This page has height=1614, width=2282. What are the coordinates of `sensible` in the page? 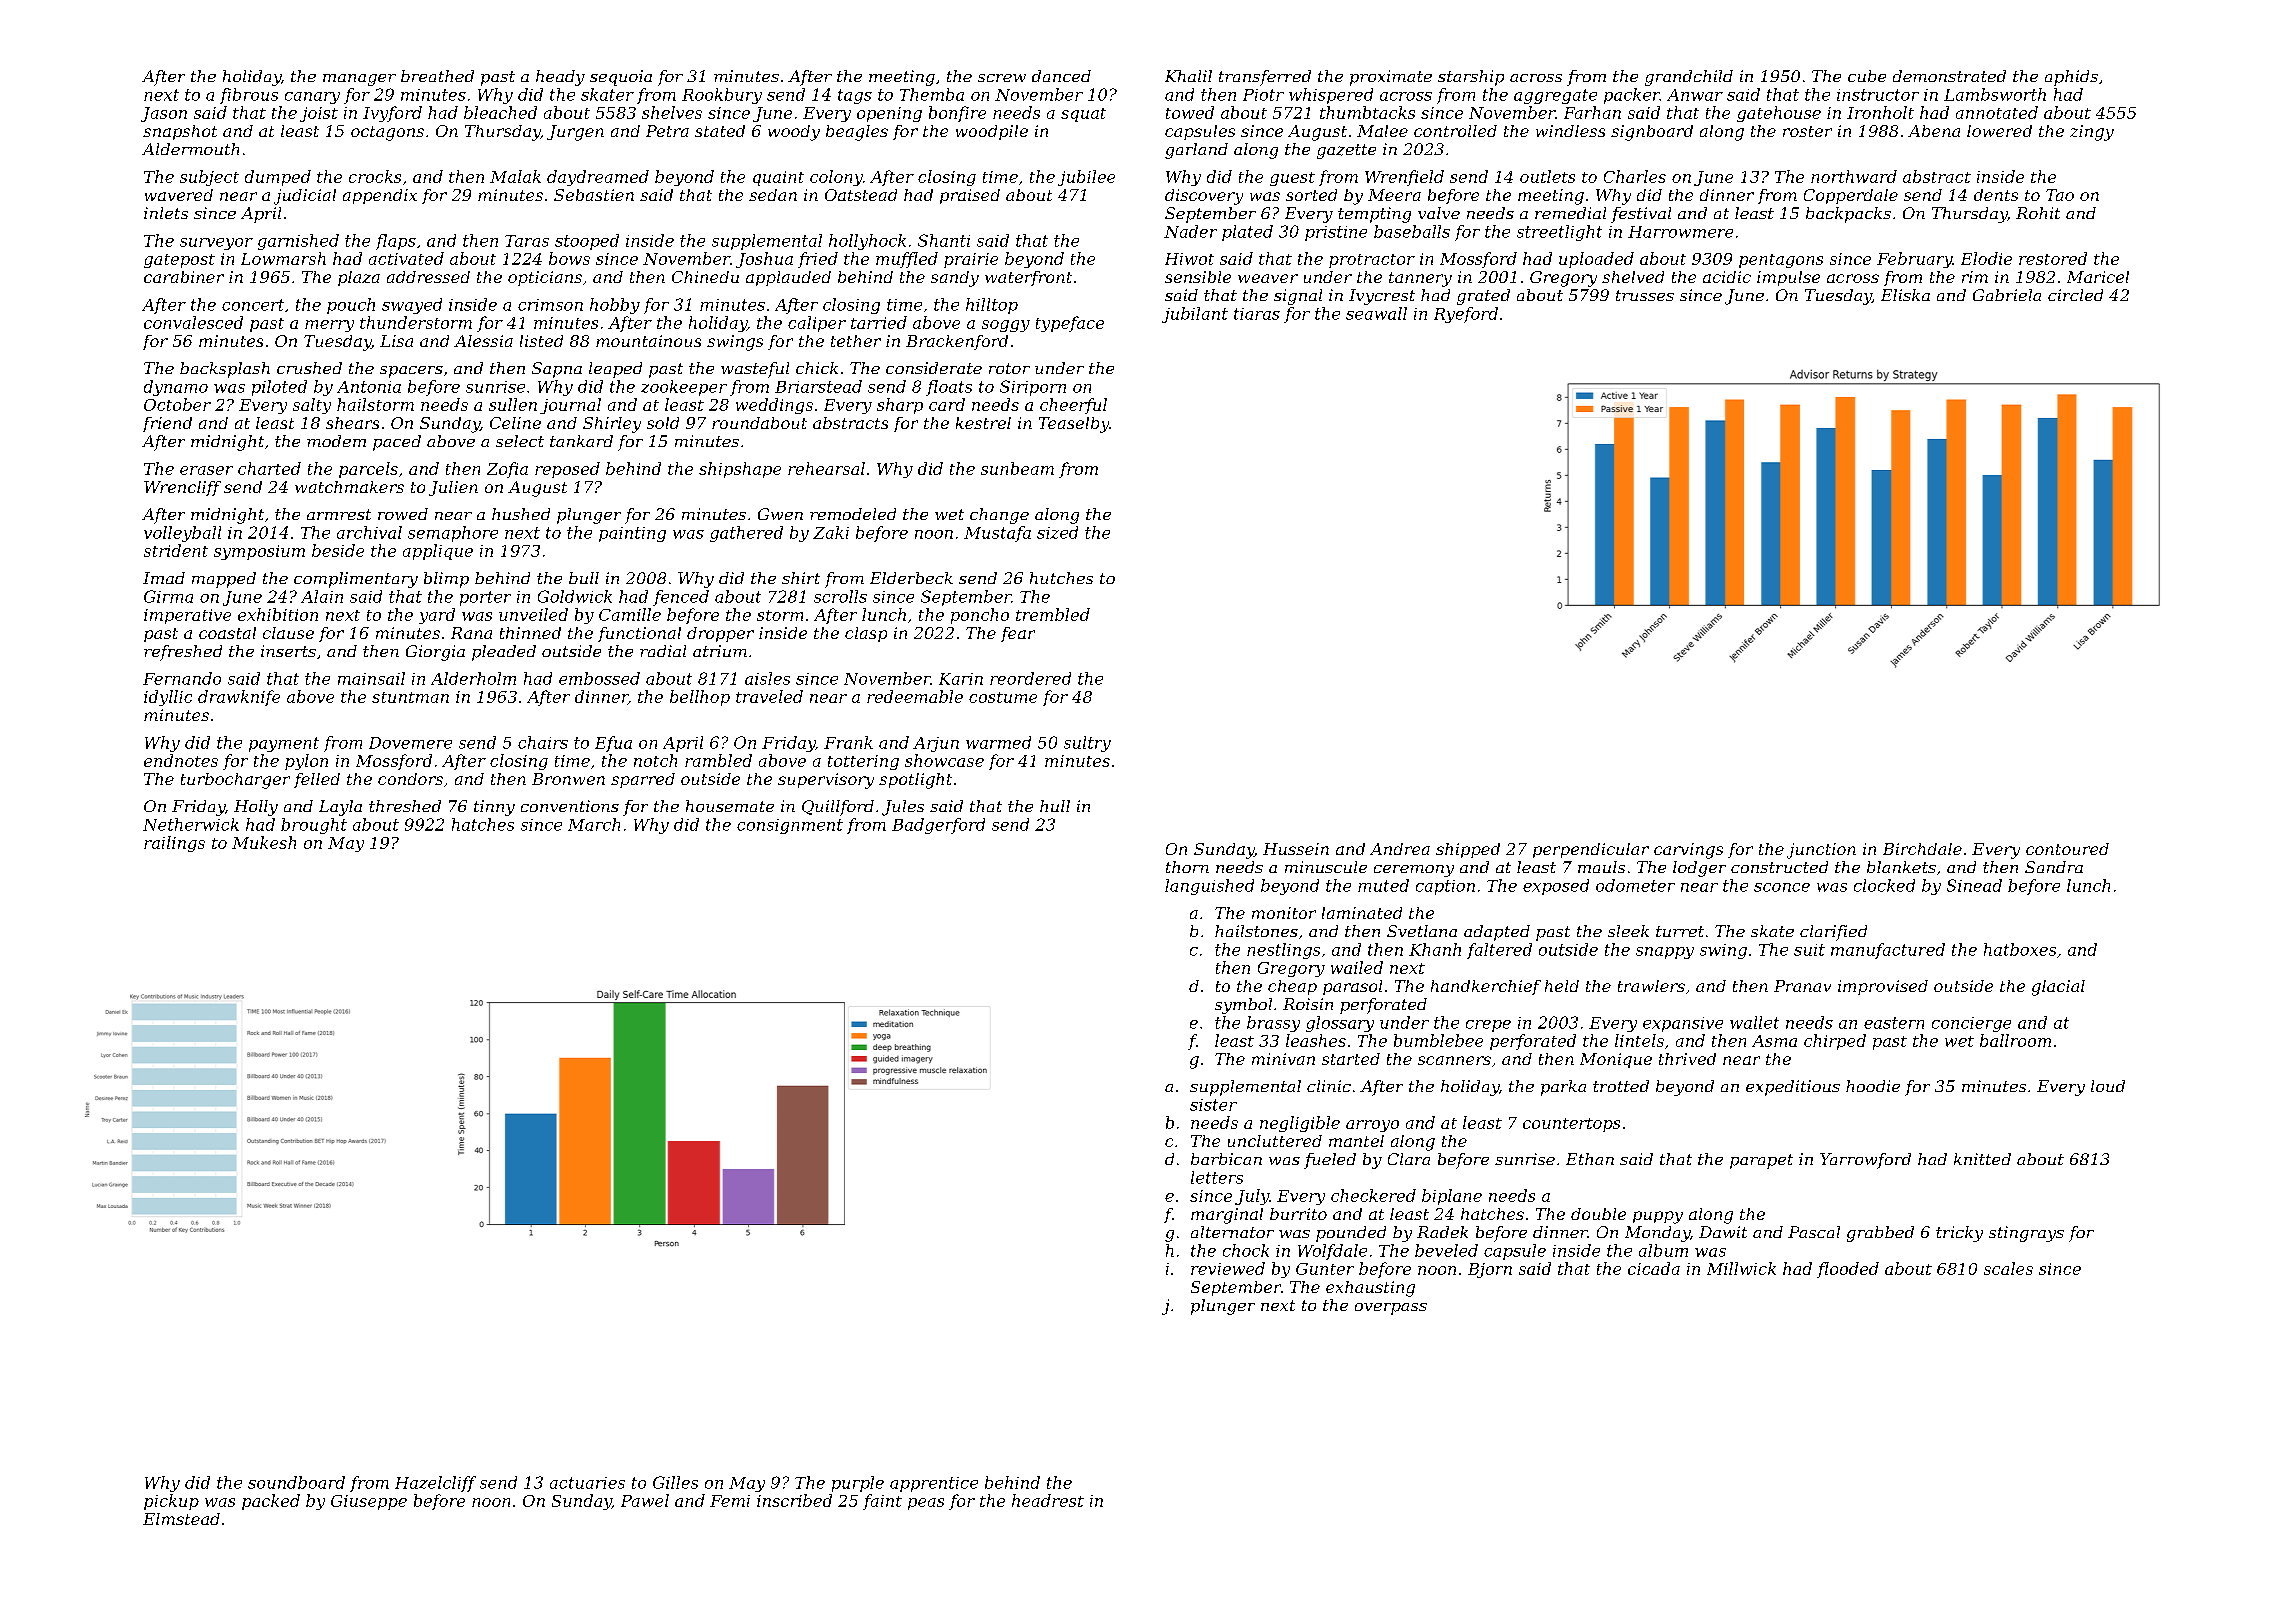 It's located at (1198, 277).
